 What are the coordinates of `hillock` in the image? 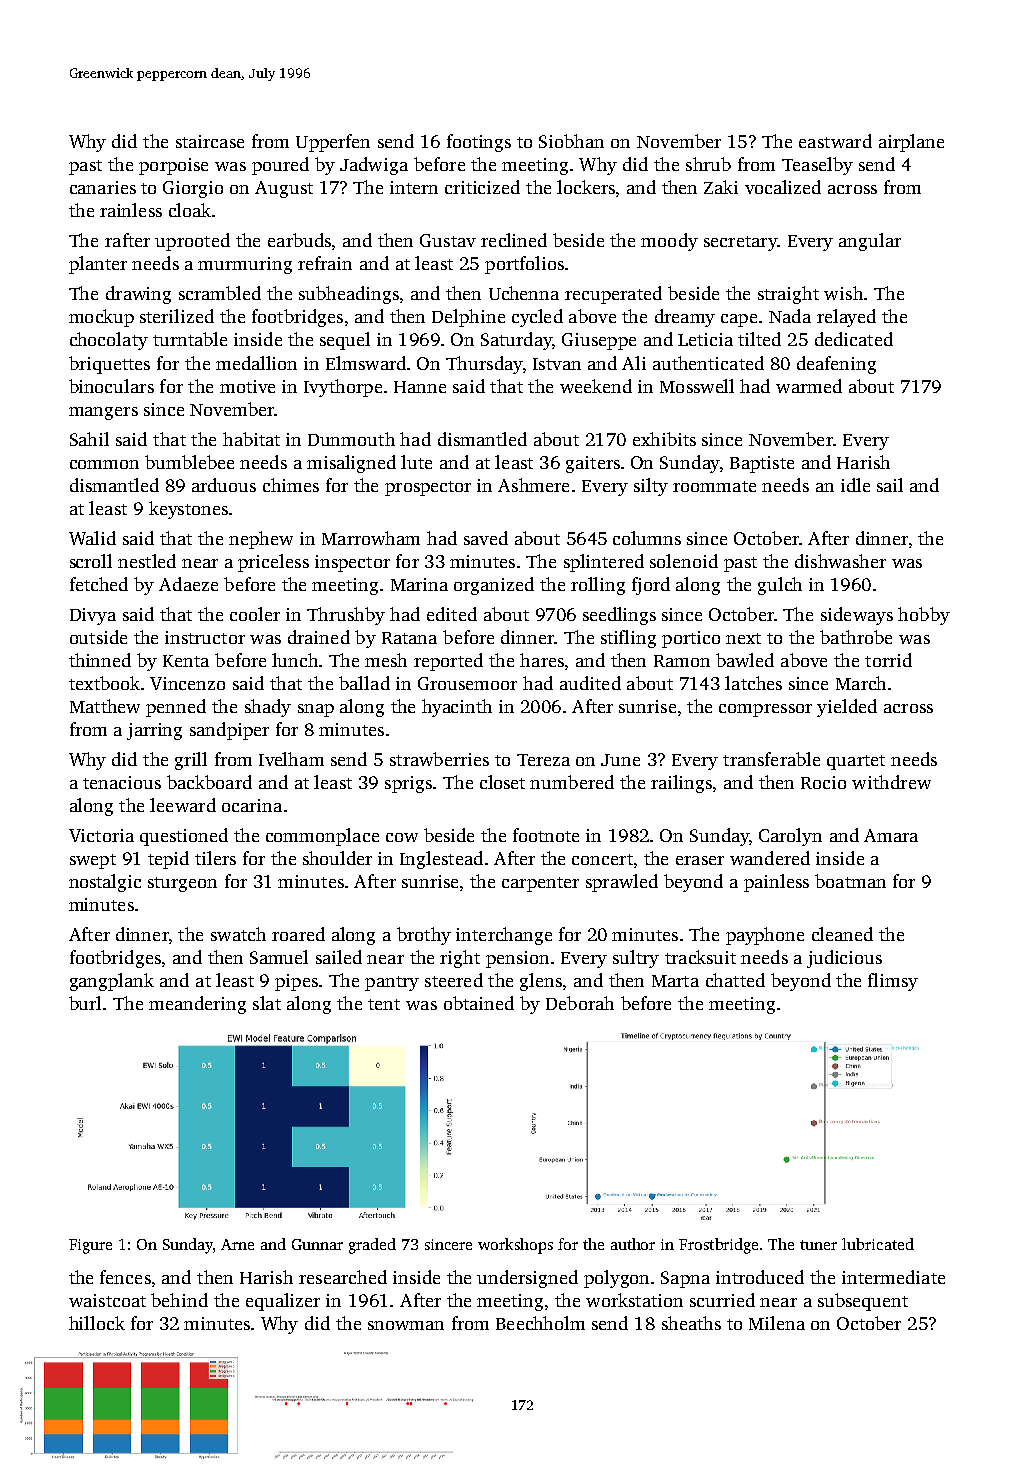 It's located at (97, 1323).
